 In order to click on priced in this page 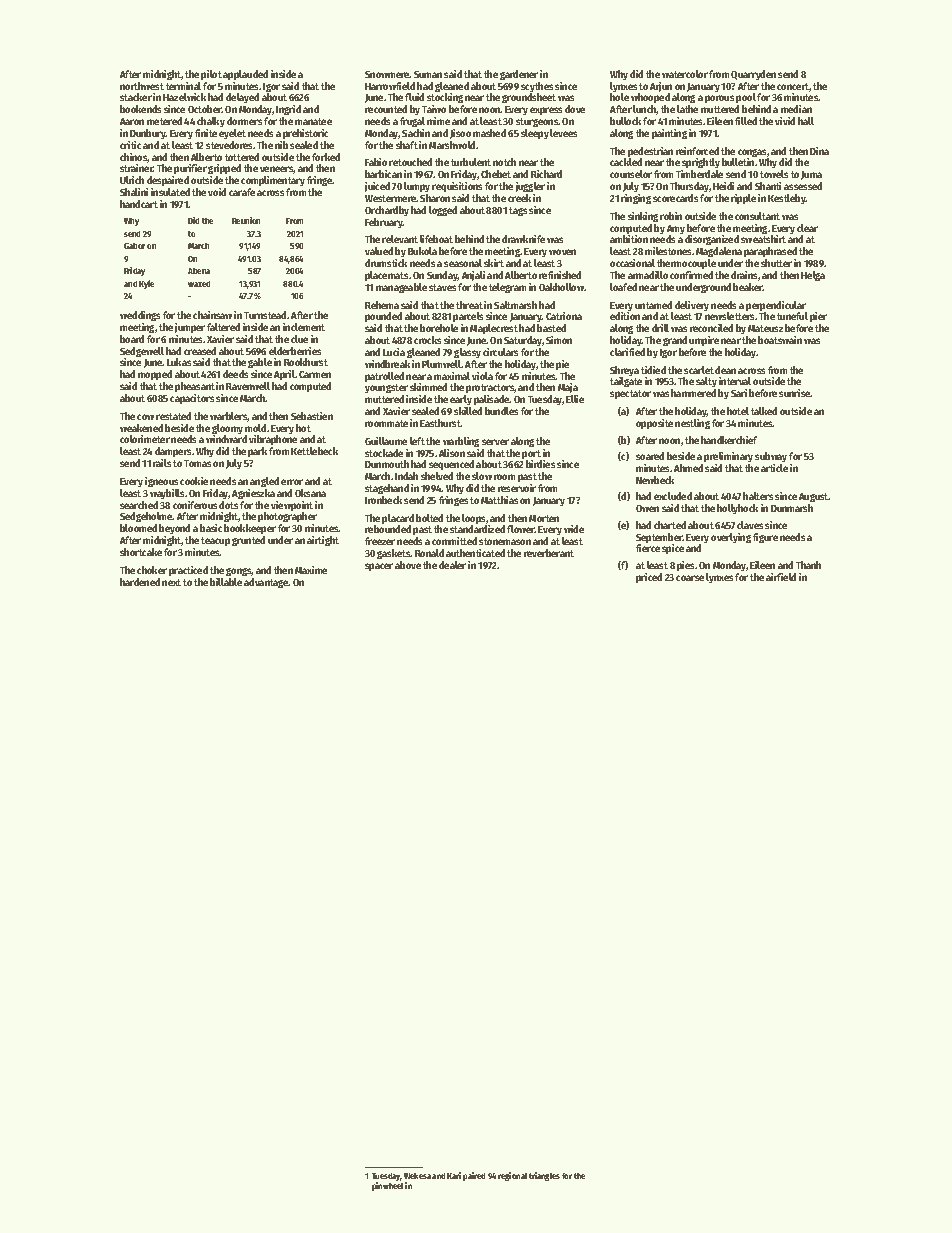, I will do `click(649, 578)`.
